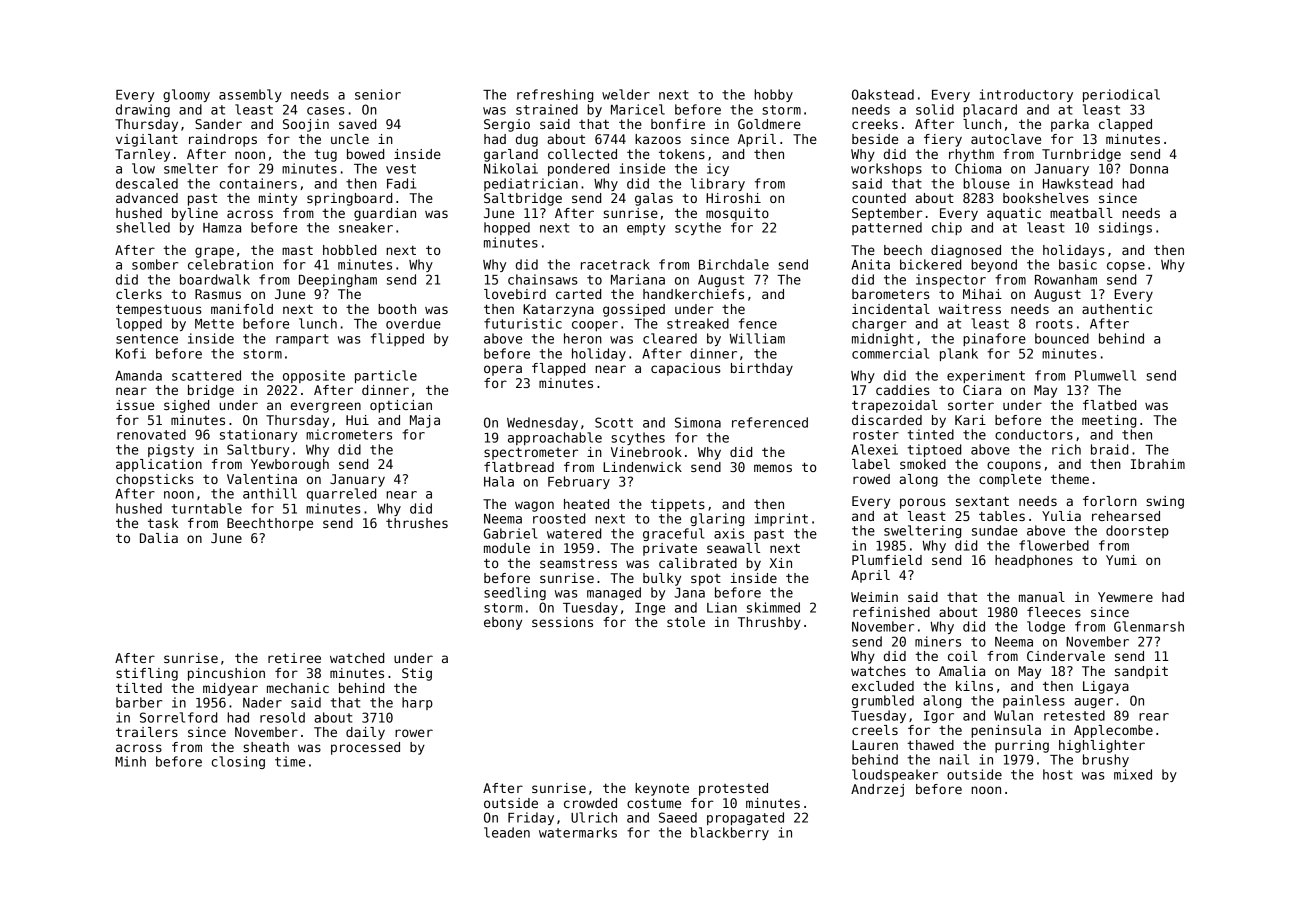 The image size is (1308, 924). Describe the element at coordinates (510, 533) in the image. I see `Gabriel` at that location.
